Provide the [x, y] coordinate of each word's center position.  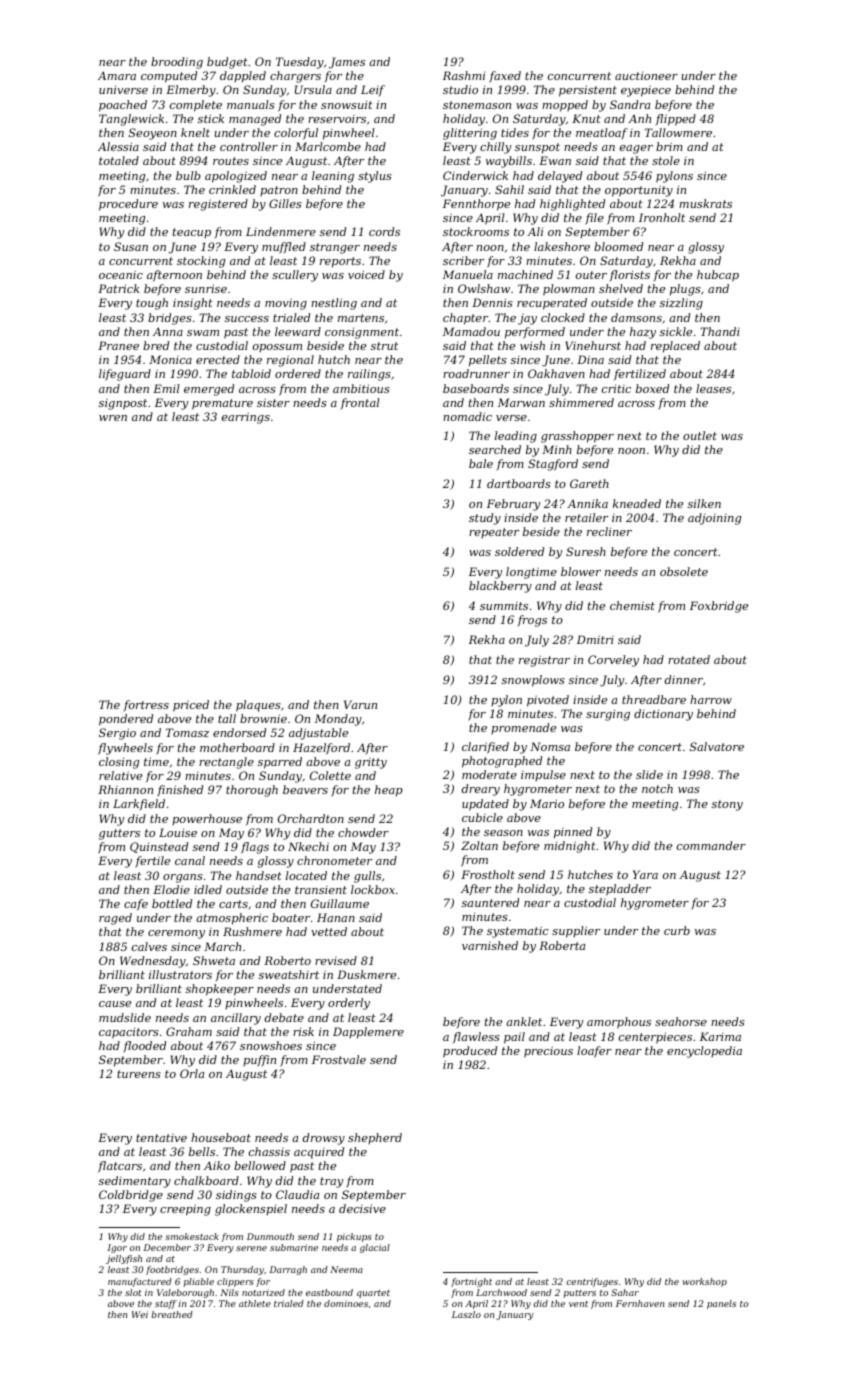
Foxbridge [719, 607]
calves [149, 946]
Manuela [468, 274]
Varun [360, 704]
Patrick [119, 288]
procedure [128, 205]
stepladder [620, 890]
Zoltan [479, 845]
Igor [117, 1248]
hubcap [718, 276]
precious [548, 1052]
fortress [146, 705]
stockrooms [476, 231]
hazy [643, 333]
